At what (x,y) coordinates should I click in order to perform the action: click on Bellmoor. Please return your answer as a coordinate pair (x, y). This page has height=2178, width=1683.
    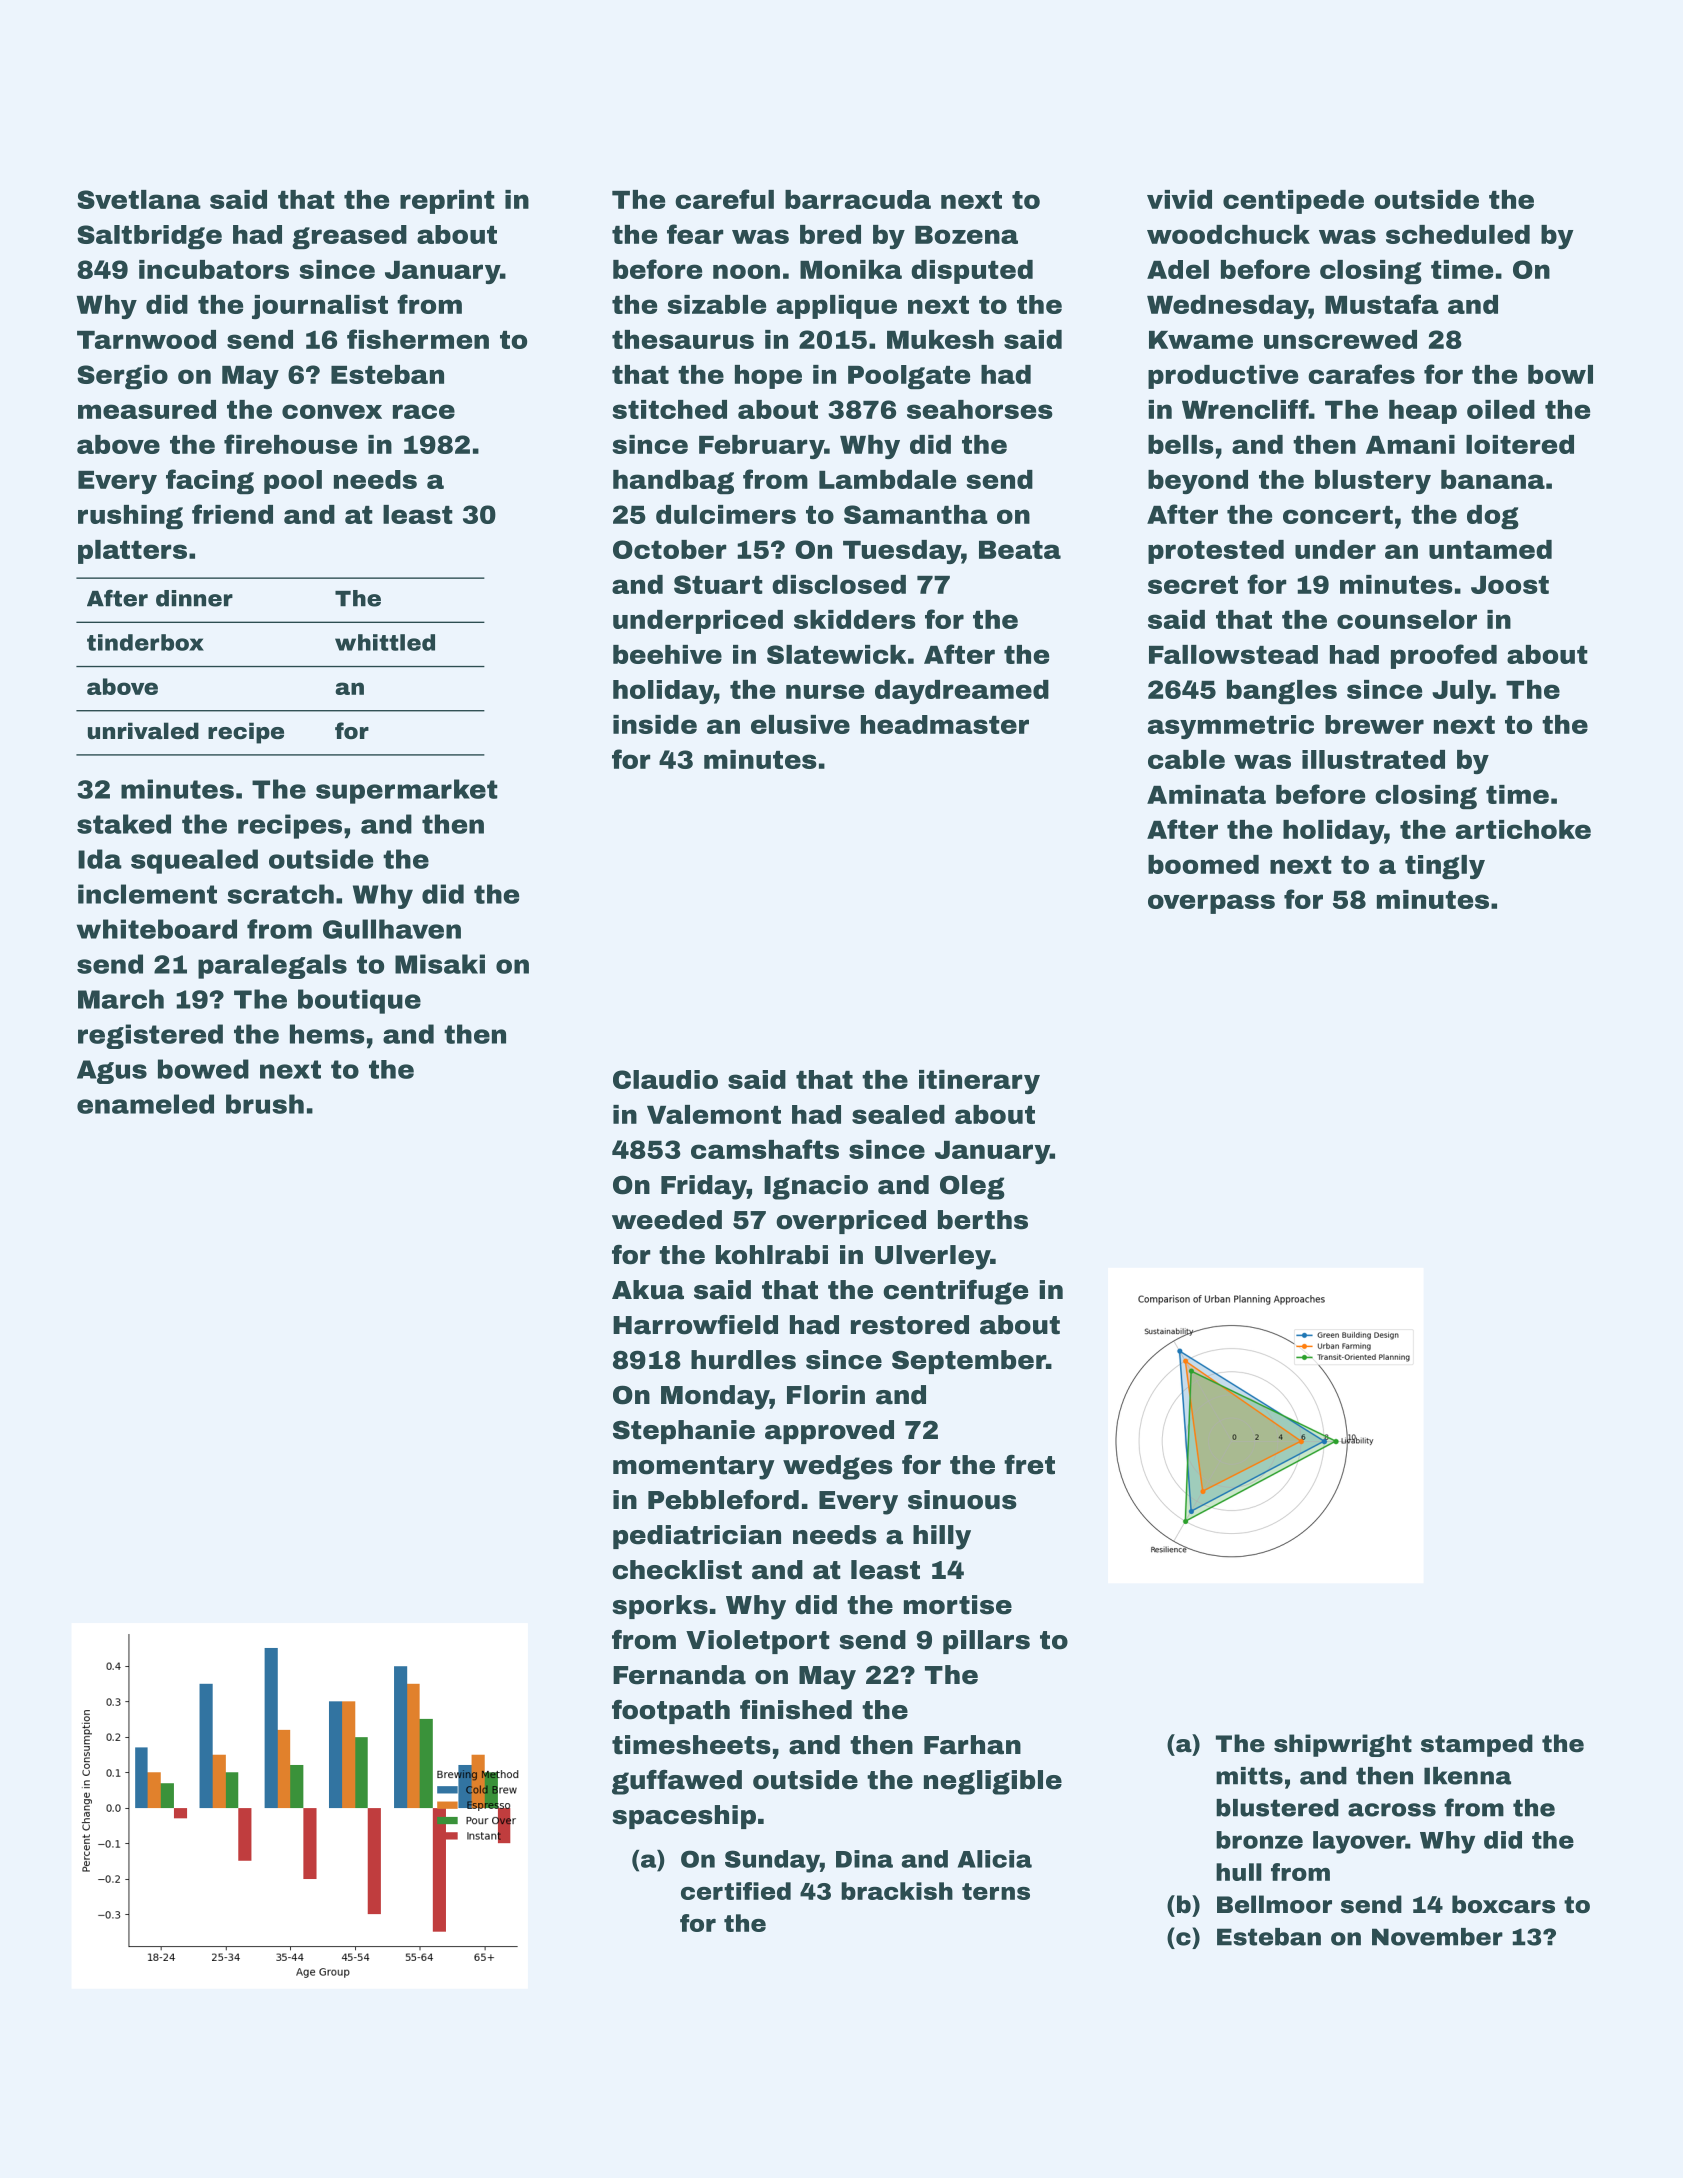
    Looking at the image, I should click on (1274, 1904).
